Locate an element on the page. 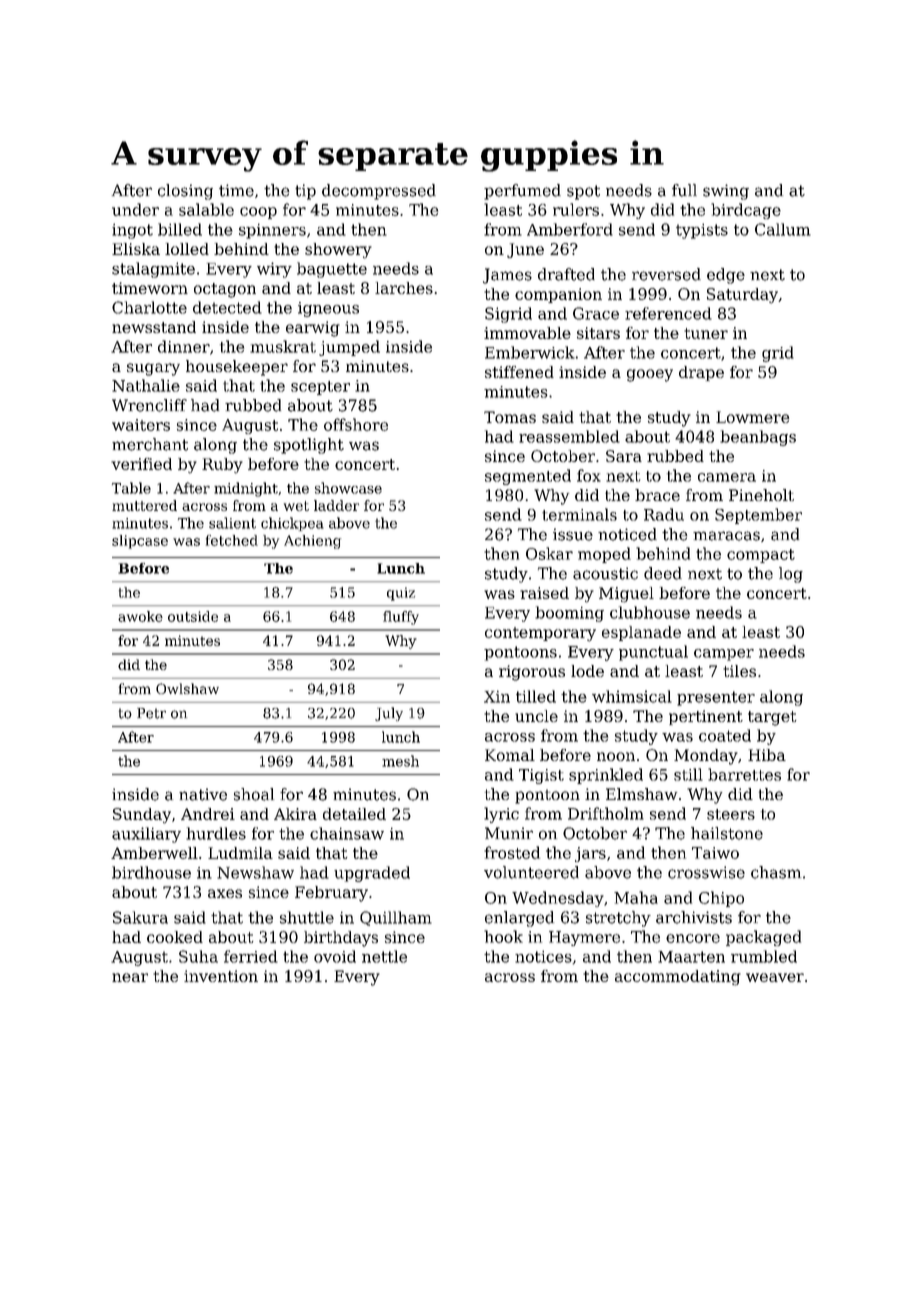 This document has width=924, height=1314. decompressed is located at coordinates (379, 192).
